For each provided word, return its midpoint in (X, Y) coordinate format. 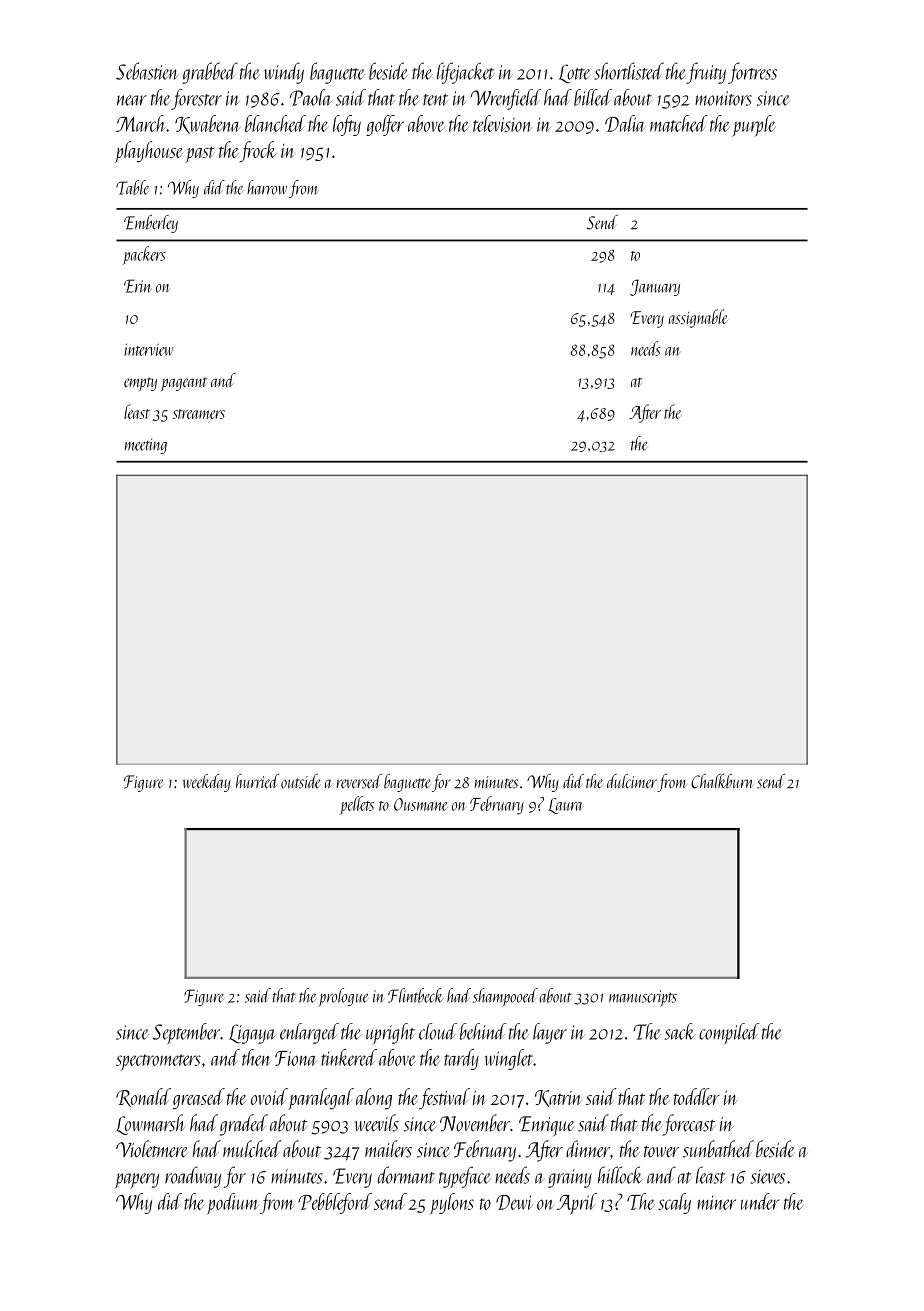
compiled (729, 1033)
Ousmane (421, 804)
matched (679, 123)
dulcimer (632, 781)
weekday (207, 783)
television (503, 123)
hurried (257, 781)
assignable (698, 318)
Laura (566, 806)
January (655, 287)
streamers (198, 414)
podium (232, 1204)
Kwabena (208, 124)
